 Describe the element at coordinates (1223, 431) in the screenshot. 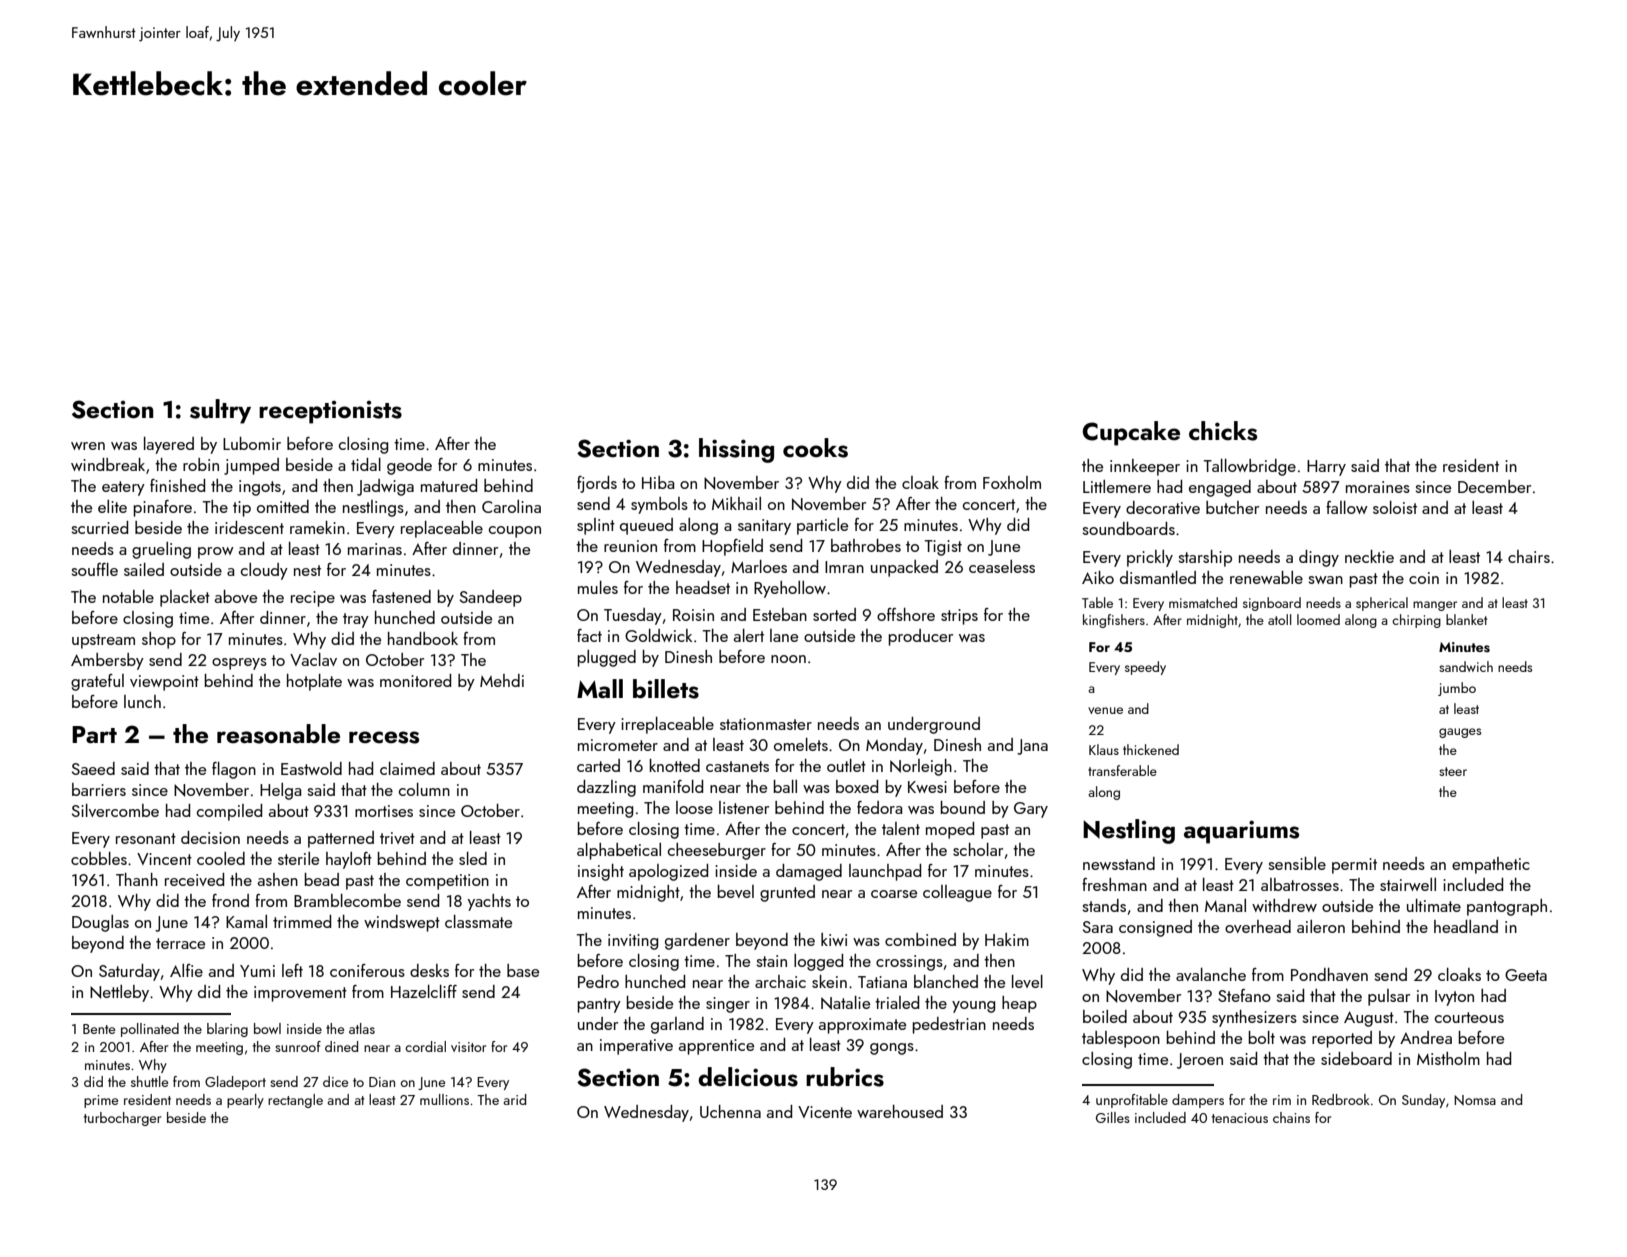

I see `chicks` at that location.
